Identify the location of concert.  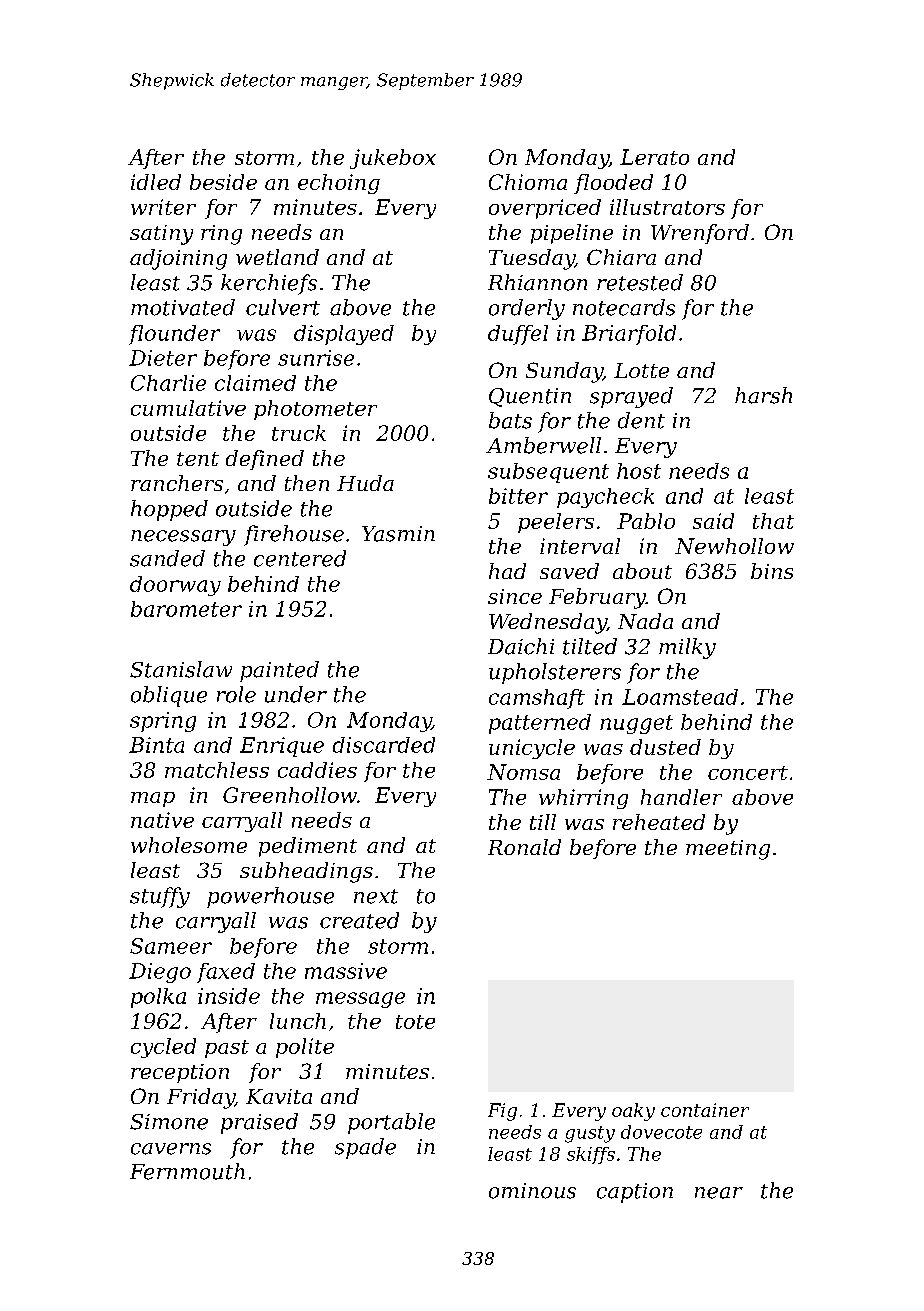
(748, 773).
